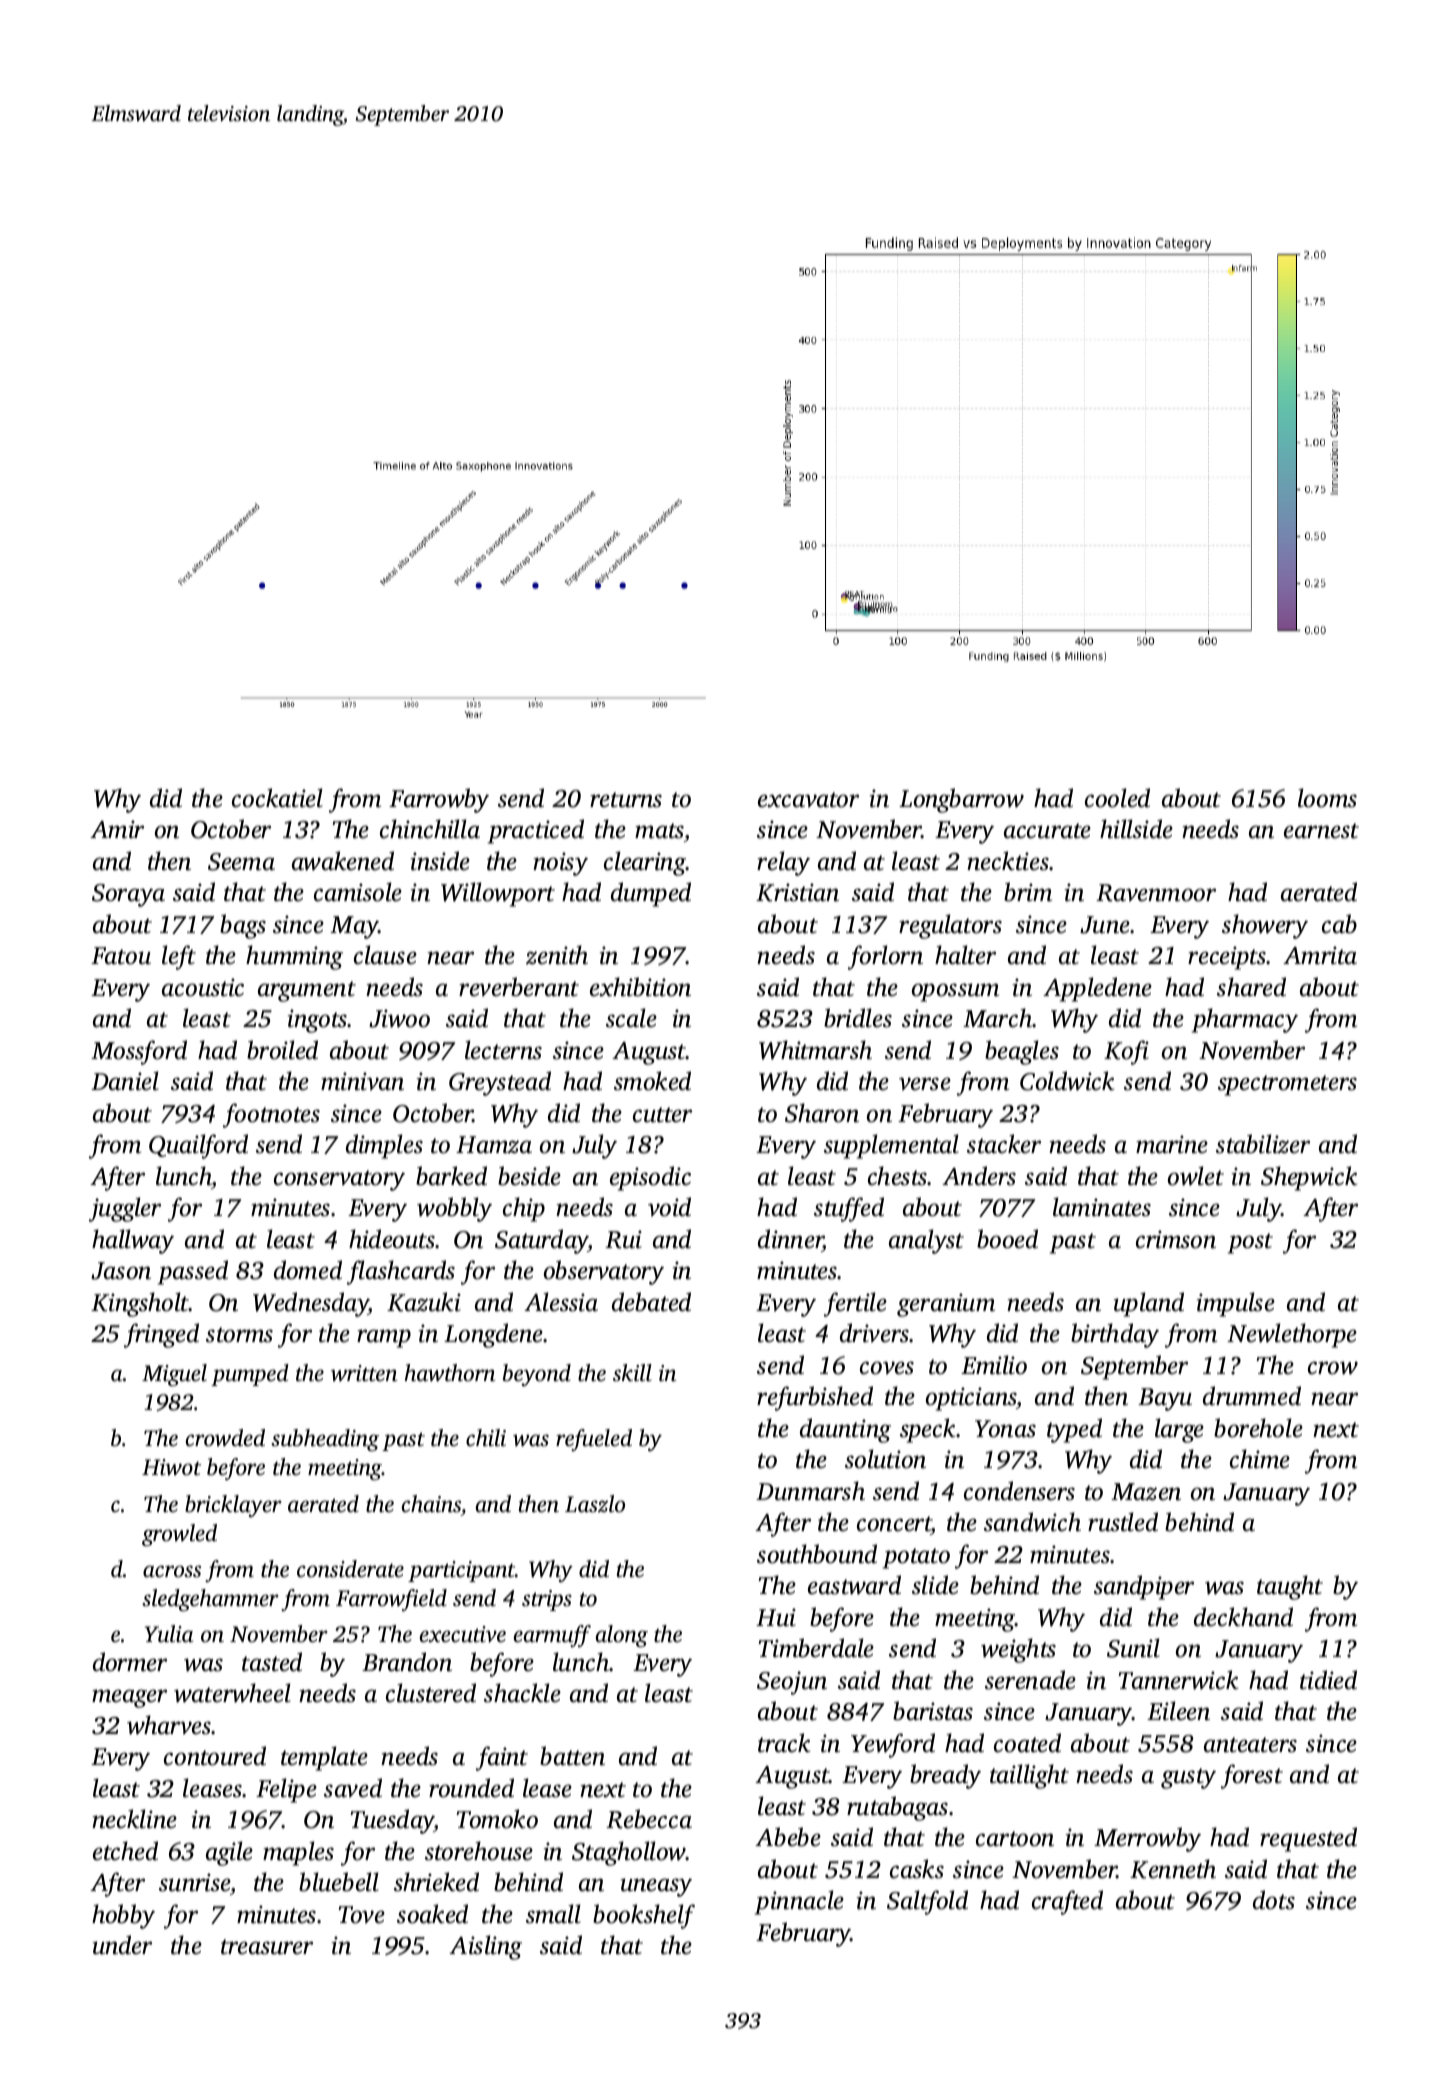  Describe the element at coordinates (431, 1504) in the screenshot. I see `chains` at that location.
